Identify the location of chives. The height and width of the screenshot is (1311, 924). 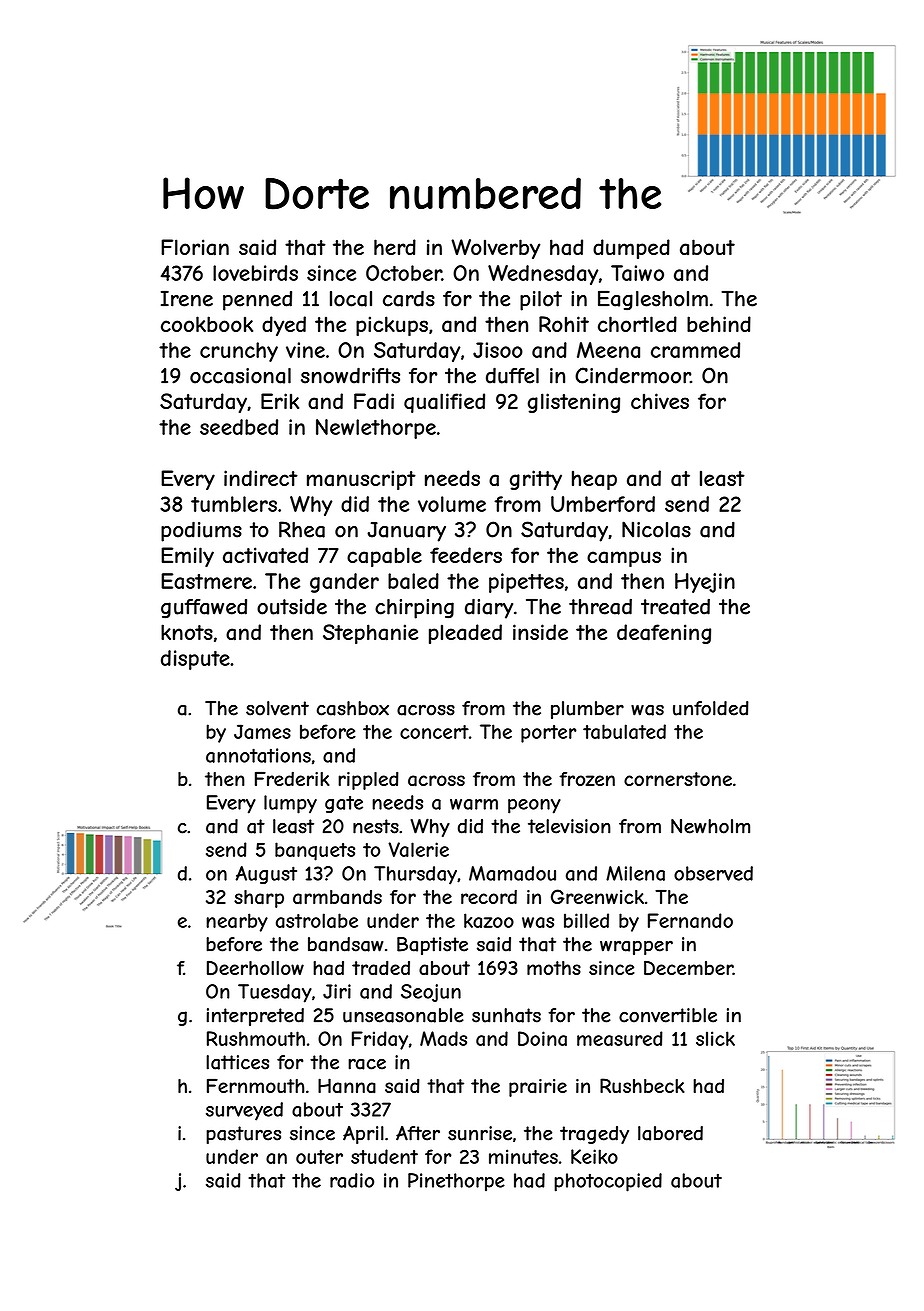
(660, 401).
